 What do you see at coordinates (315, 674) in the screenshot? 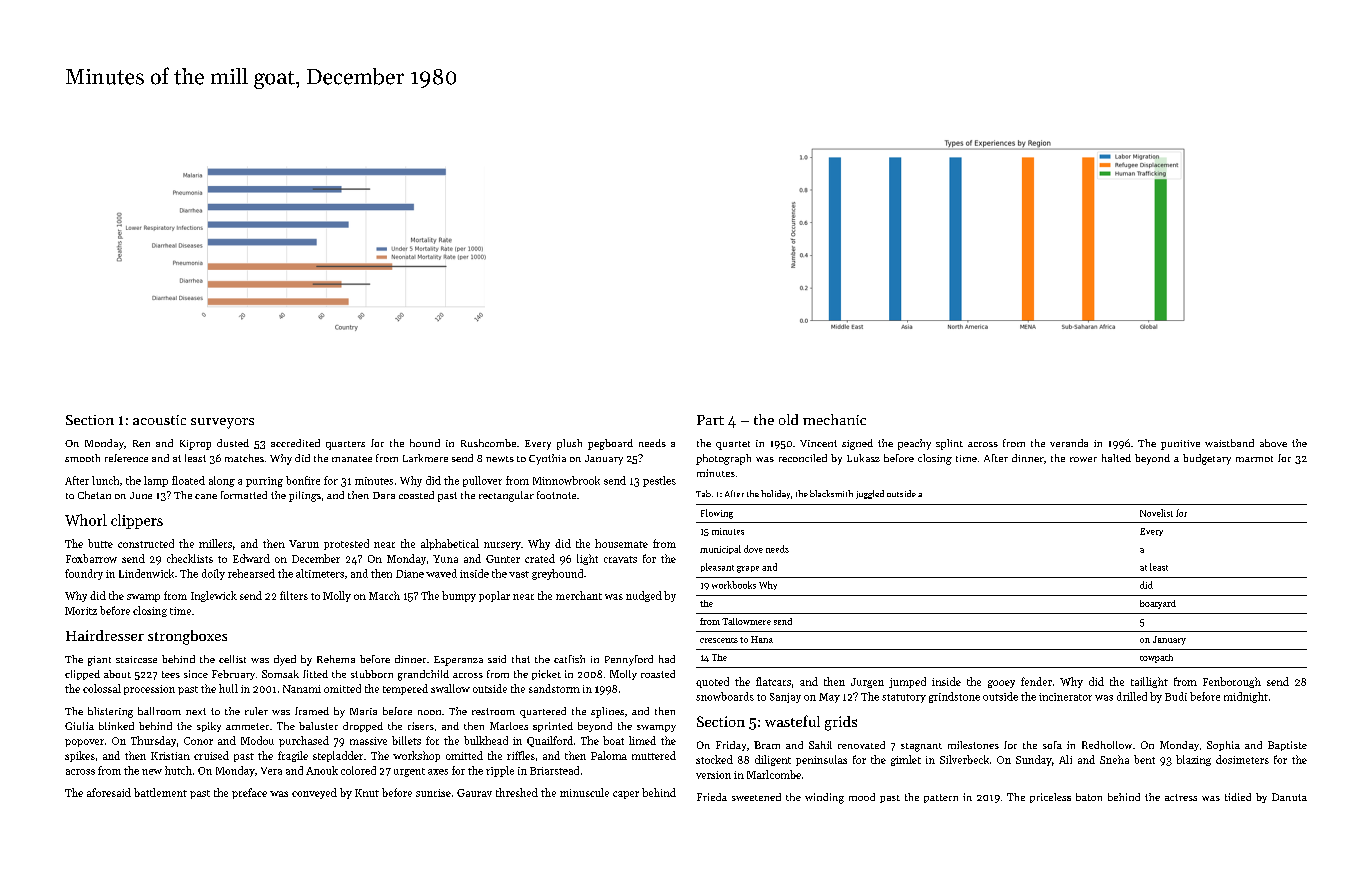
I see `fitted` at bounding box center [315, 674].
